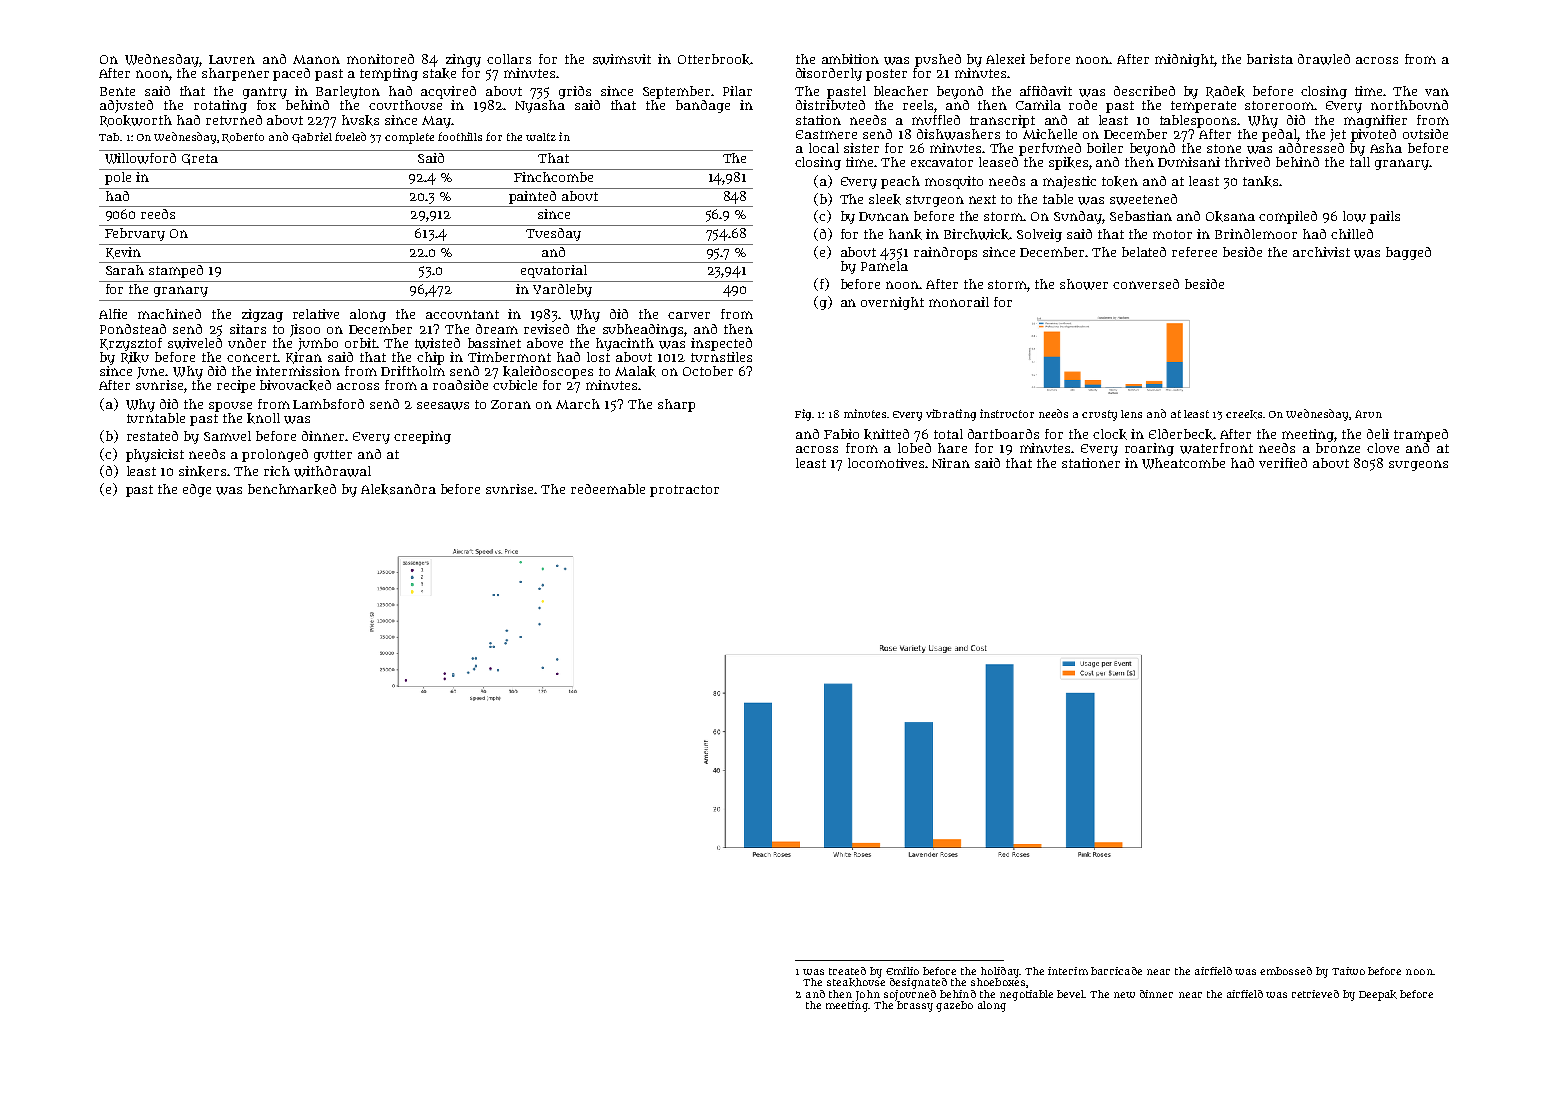  What do you see at coordinates (1184, 60) in the screenshot?
I see `midnight` at bounding box center [1184, 60].
